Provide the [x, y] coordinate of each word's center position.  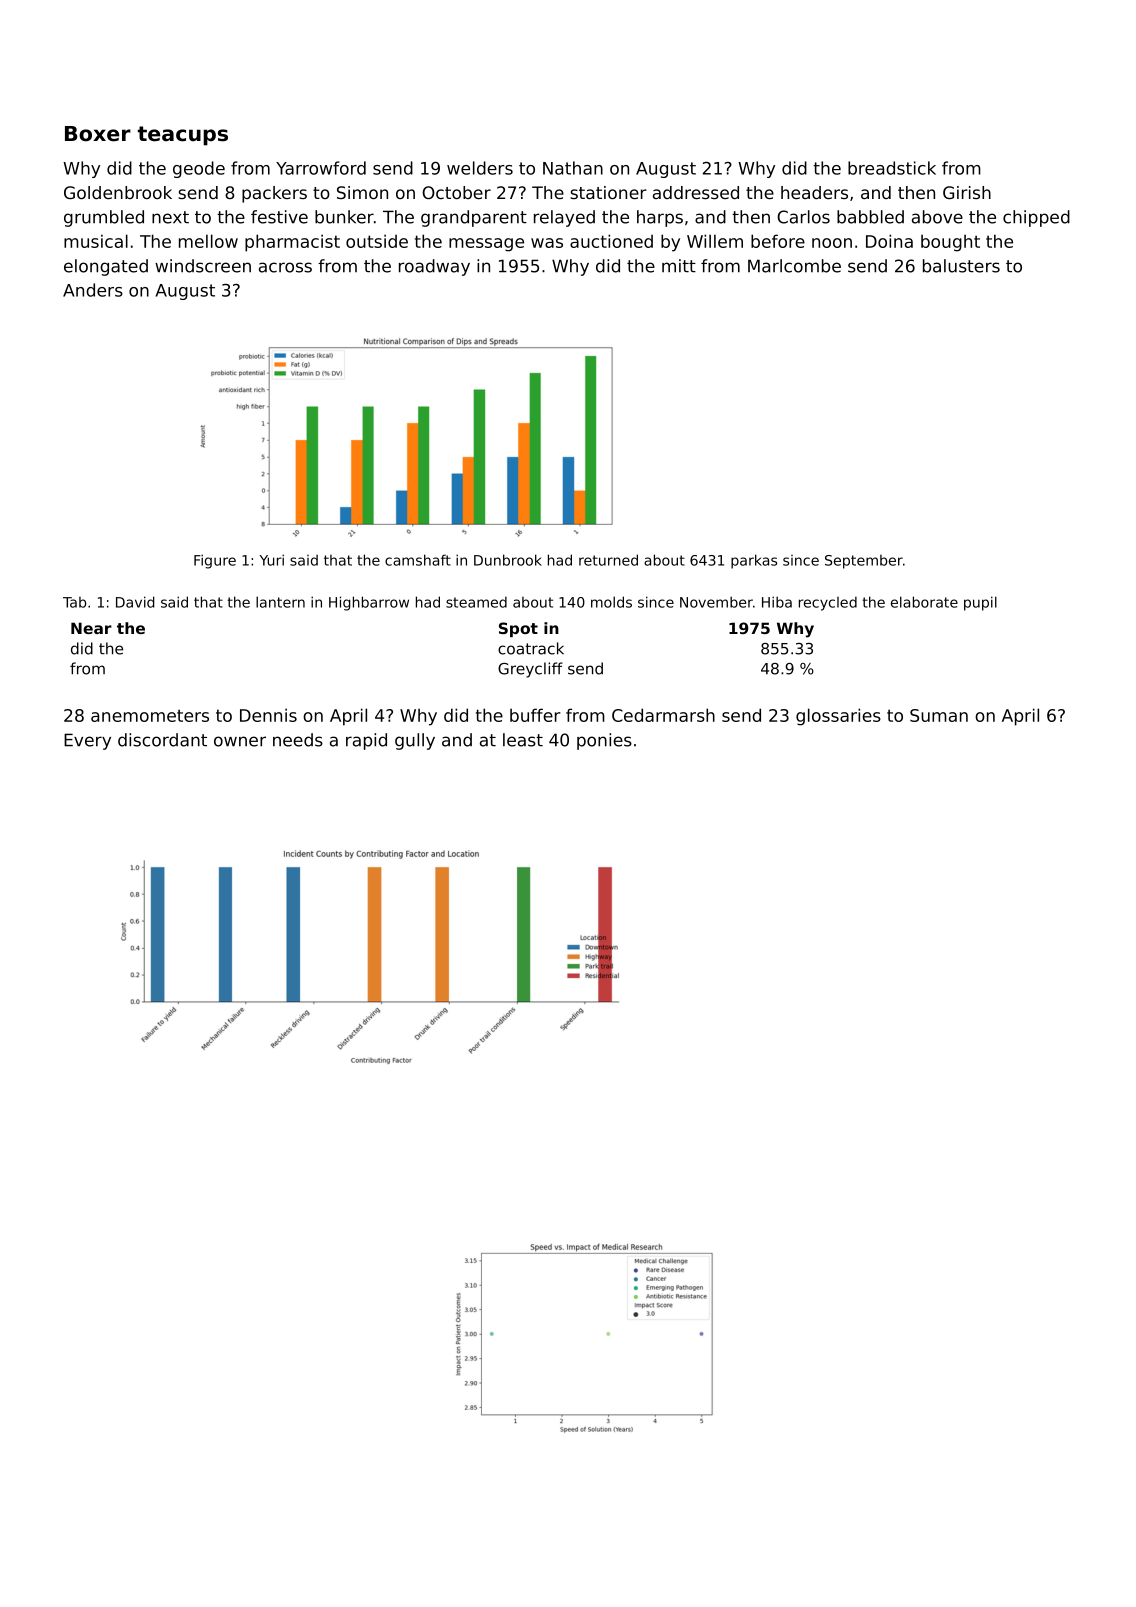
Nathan [573, 168]
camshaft [418, 560]
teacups [183, 136]
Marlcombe [794, 266]
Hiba [777, 602]
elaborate [924, 602]
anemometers [150, 715]
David [135, 602]
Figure [215, 561]
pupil [980, 603]
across [285, 267]
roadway [434, 267]
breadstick [892, 168]
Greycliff [530, 670]
